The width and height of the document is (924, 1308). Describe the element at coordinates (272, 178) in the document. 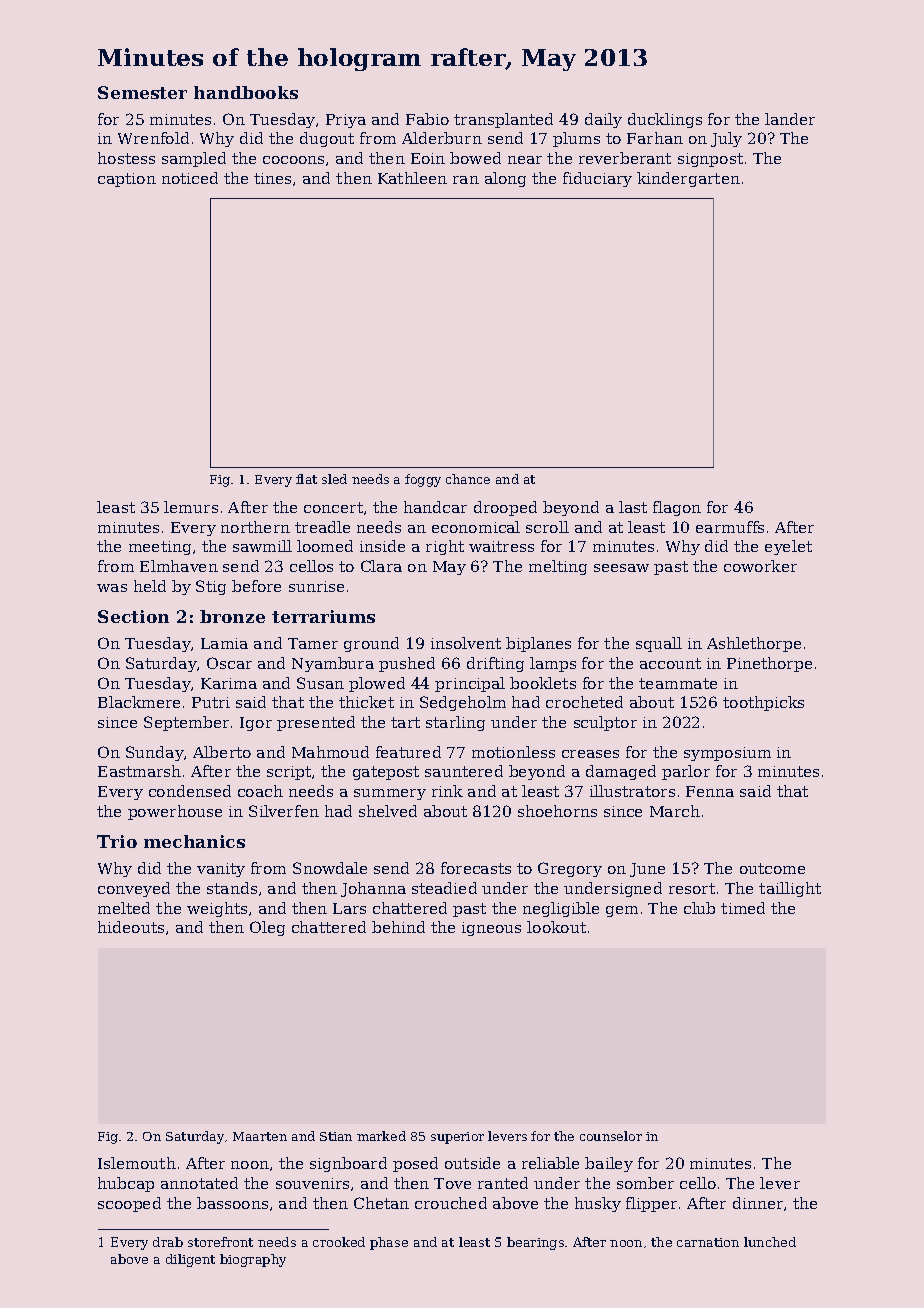

I see `tines` at that location.
